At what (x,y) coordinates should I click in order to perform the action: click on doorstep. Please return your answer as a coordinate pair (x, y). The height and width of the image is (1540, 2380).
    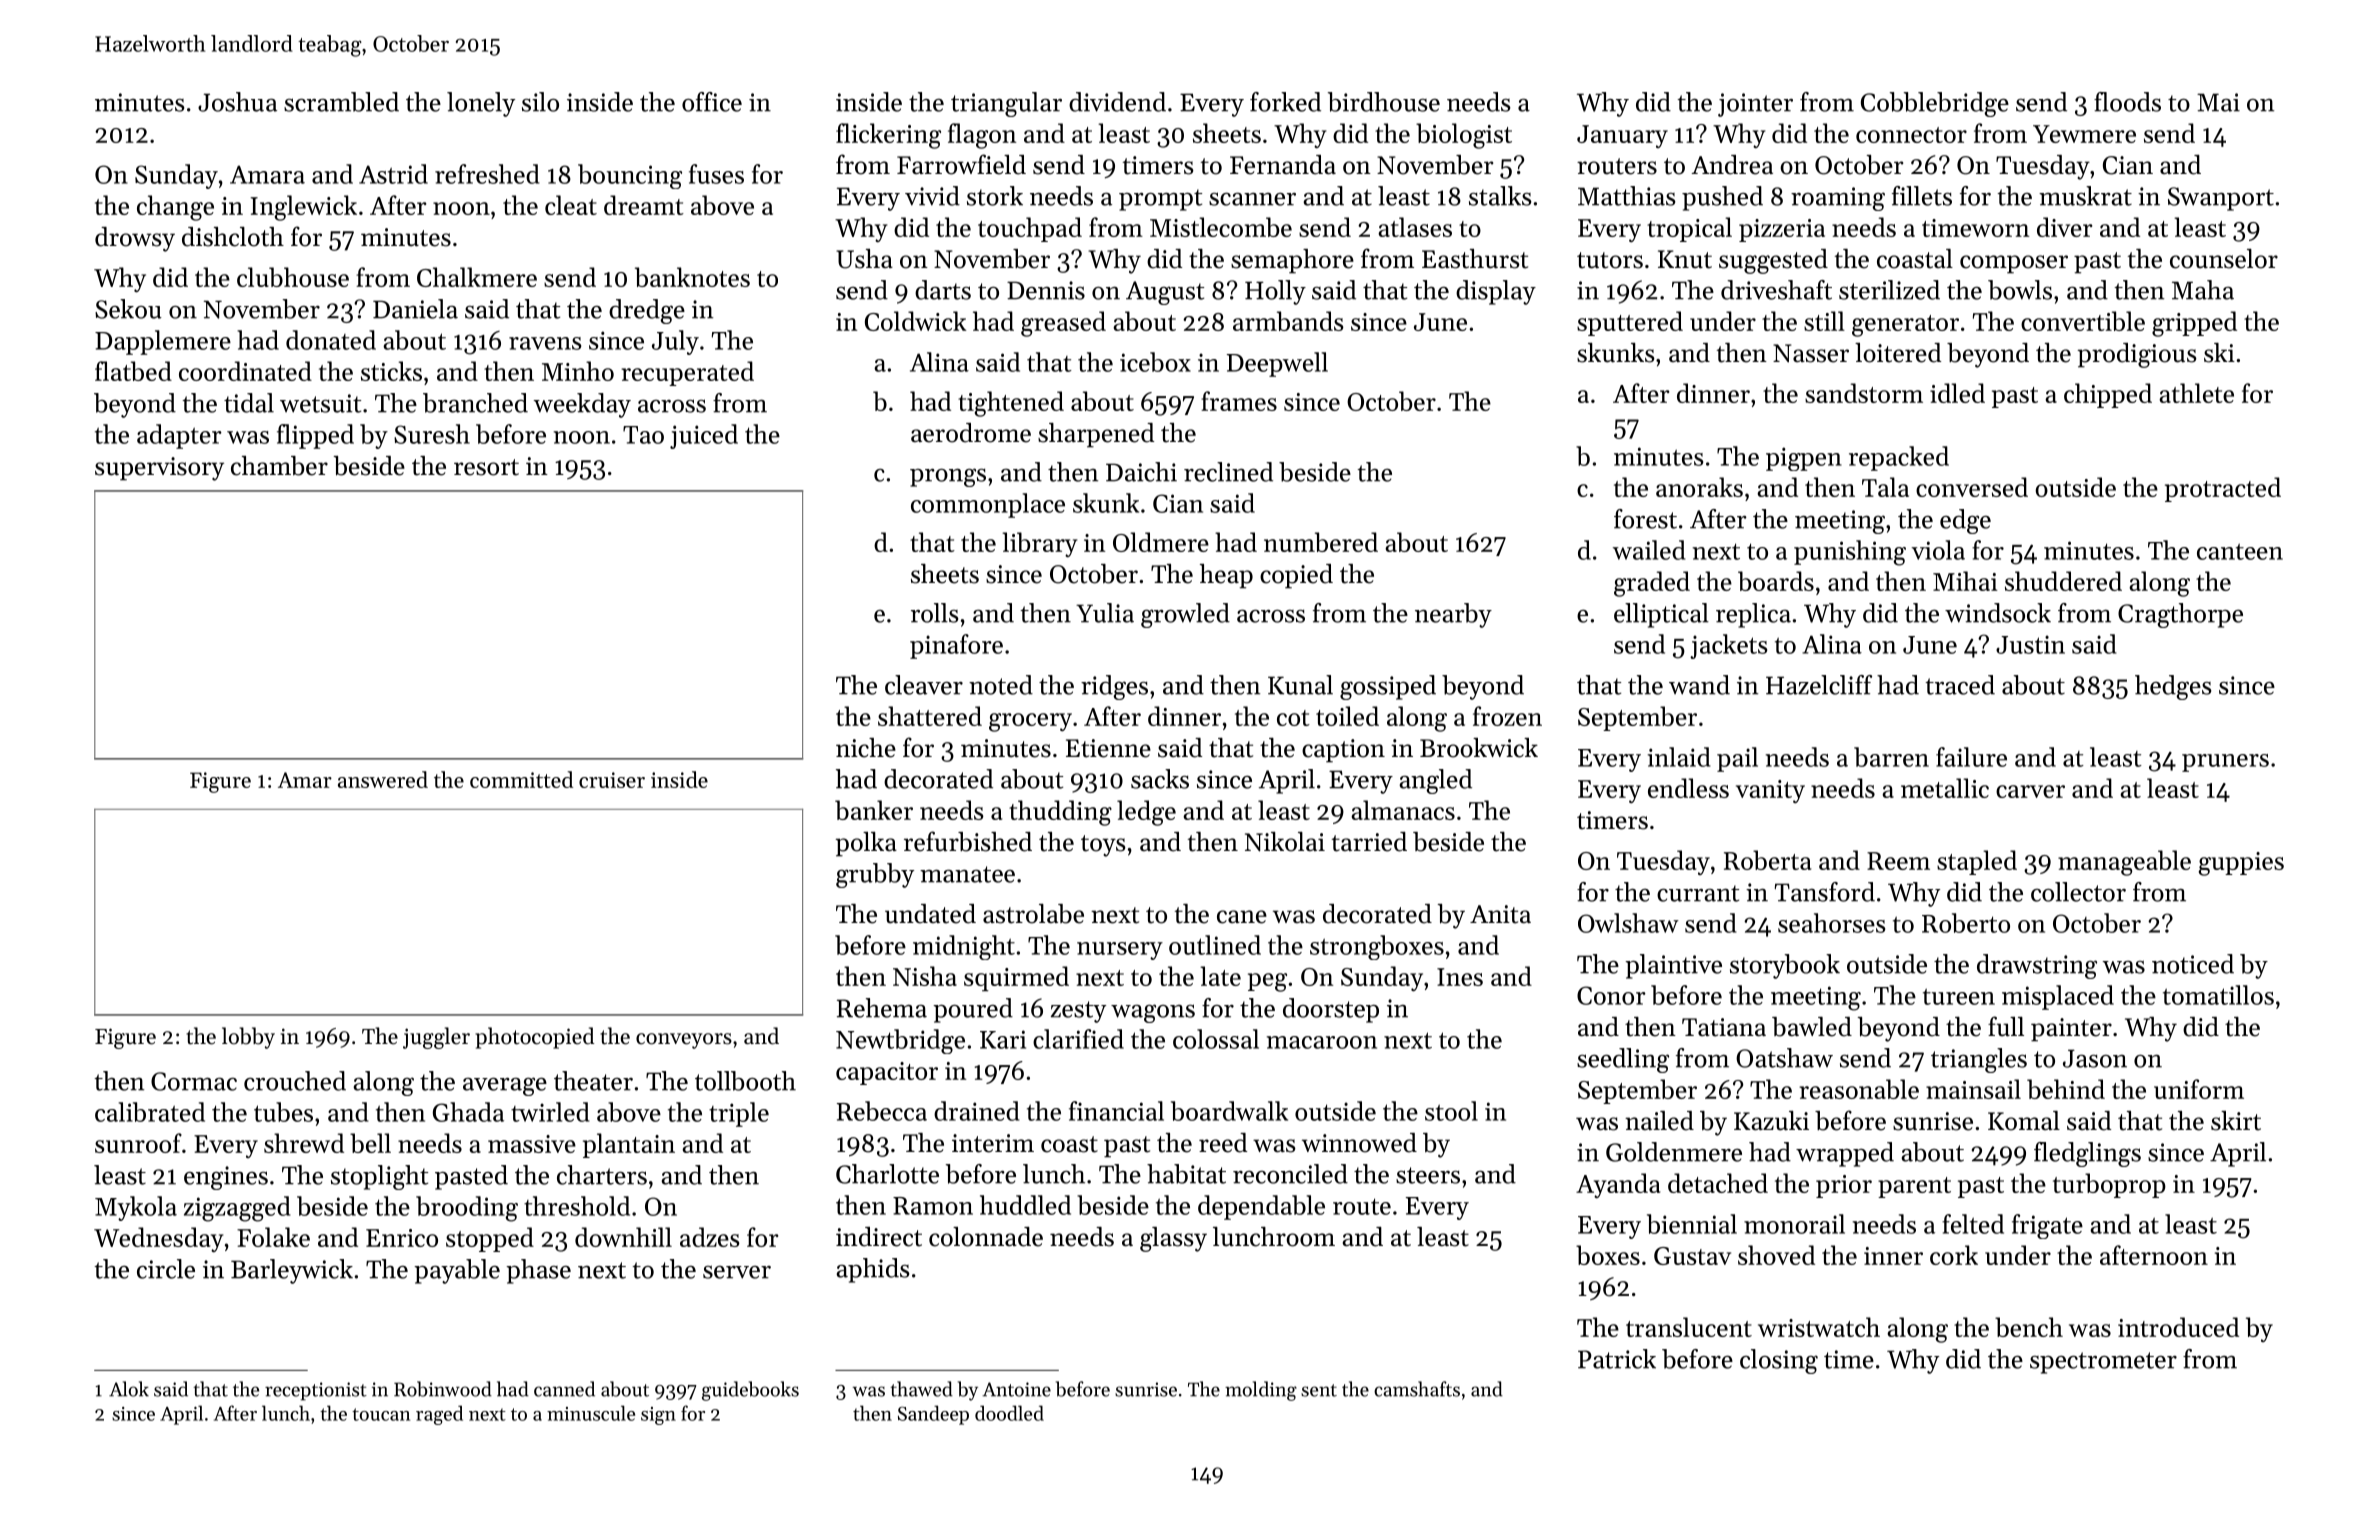
    Looking at the image, I should click on (1331, 1010).
